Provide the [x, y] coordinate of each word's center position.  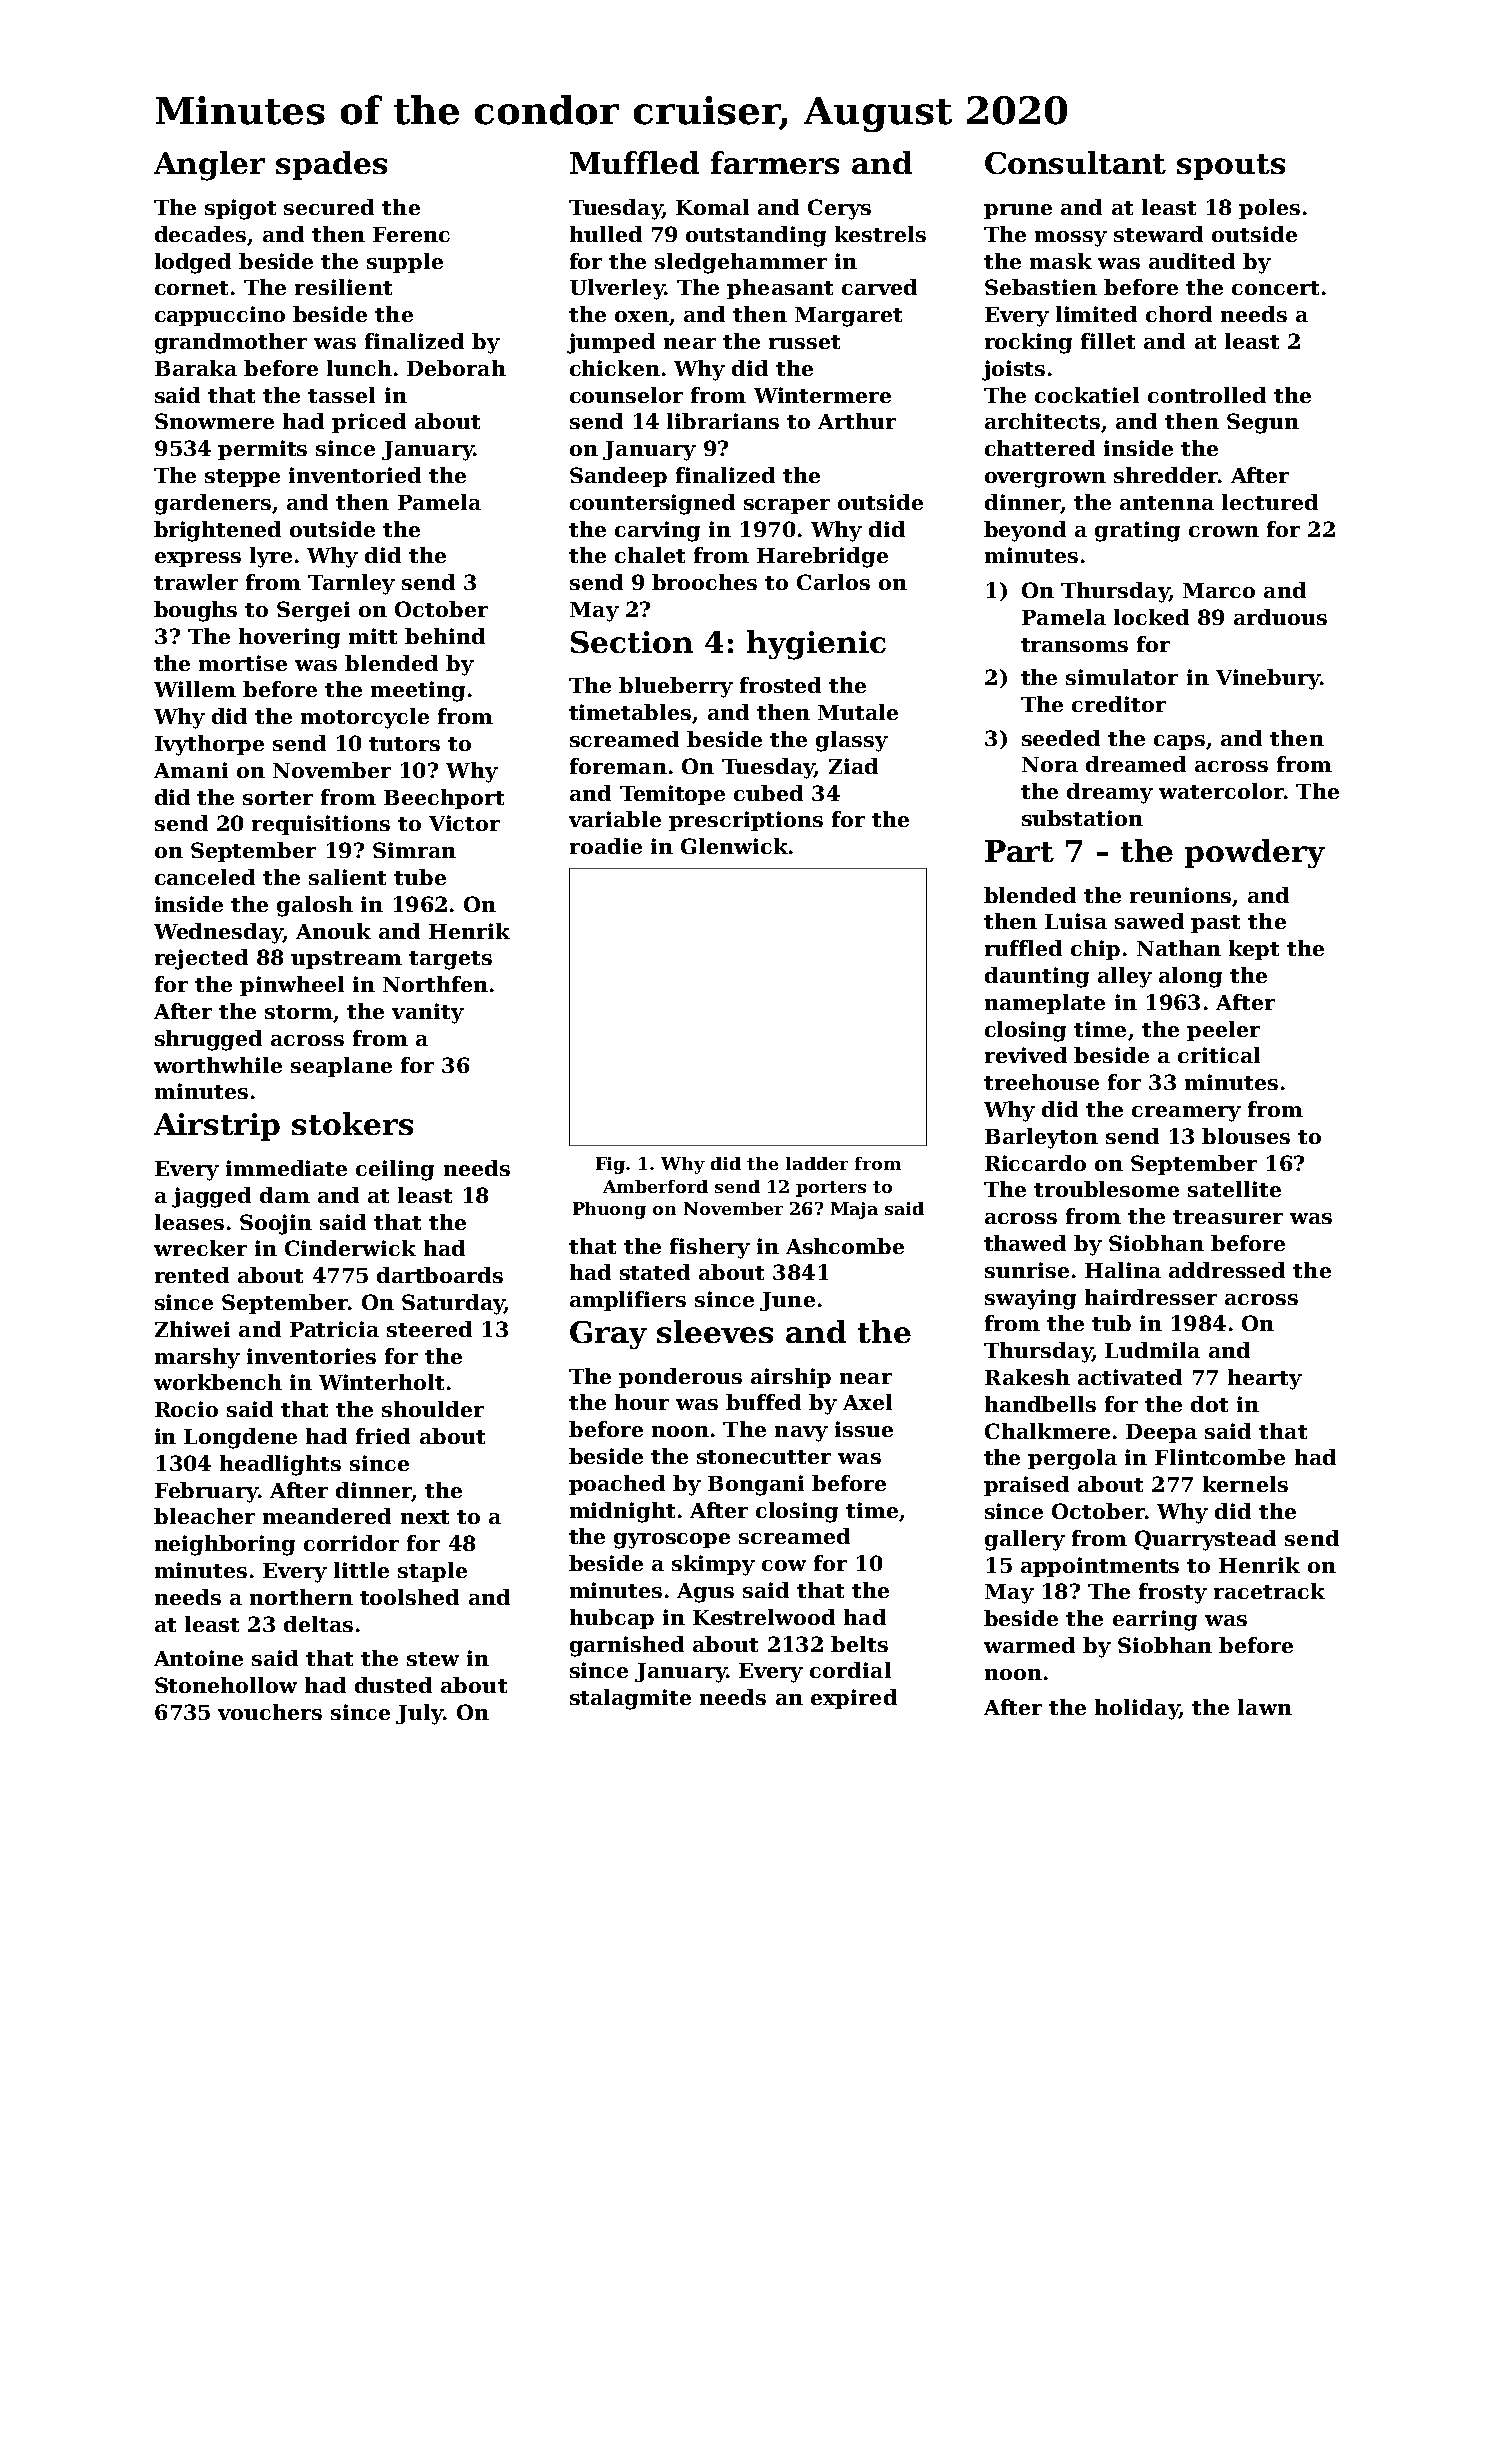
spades [331, 165]
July [419, 1714]
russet [804, 342]
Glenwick [734, 846]
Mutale [858, 712]
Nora [1050, 764]
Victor [464, 823]
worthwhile [218, 1065]
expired [854, 1699]
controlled [1207, 395]
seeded [1061, 738]
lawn [1265, 1707]
